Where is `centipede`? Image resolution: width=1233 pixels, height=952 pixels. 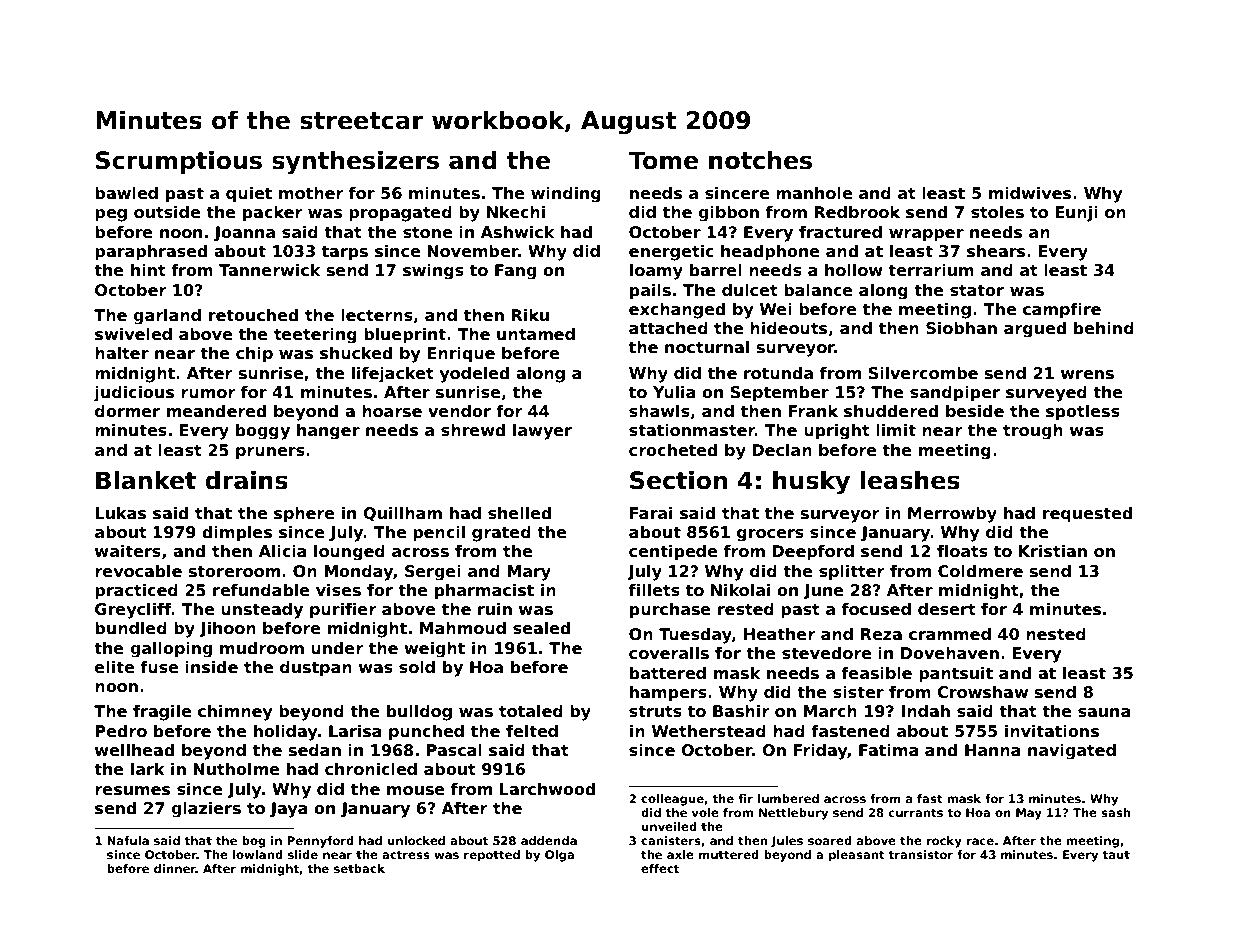
centipede is located at coordinates (673, 553).
